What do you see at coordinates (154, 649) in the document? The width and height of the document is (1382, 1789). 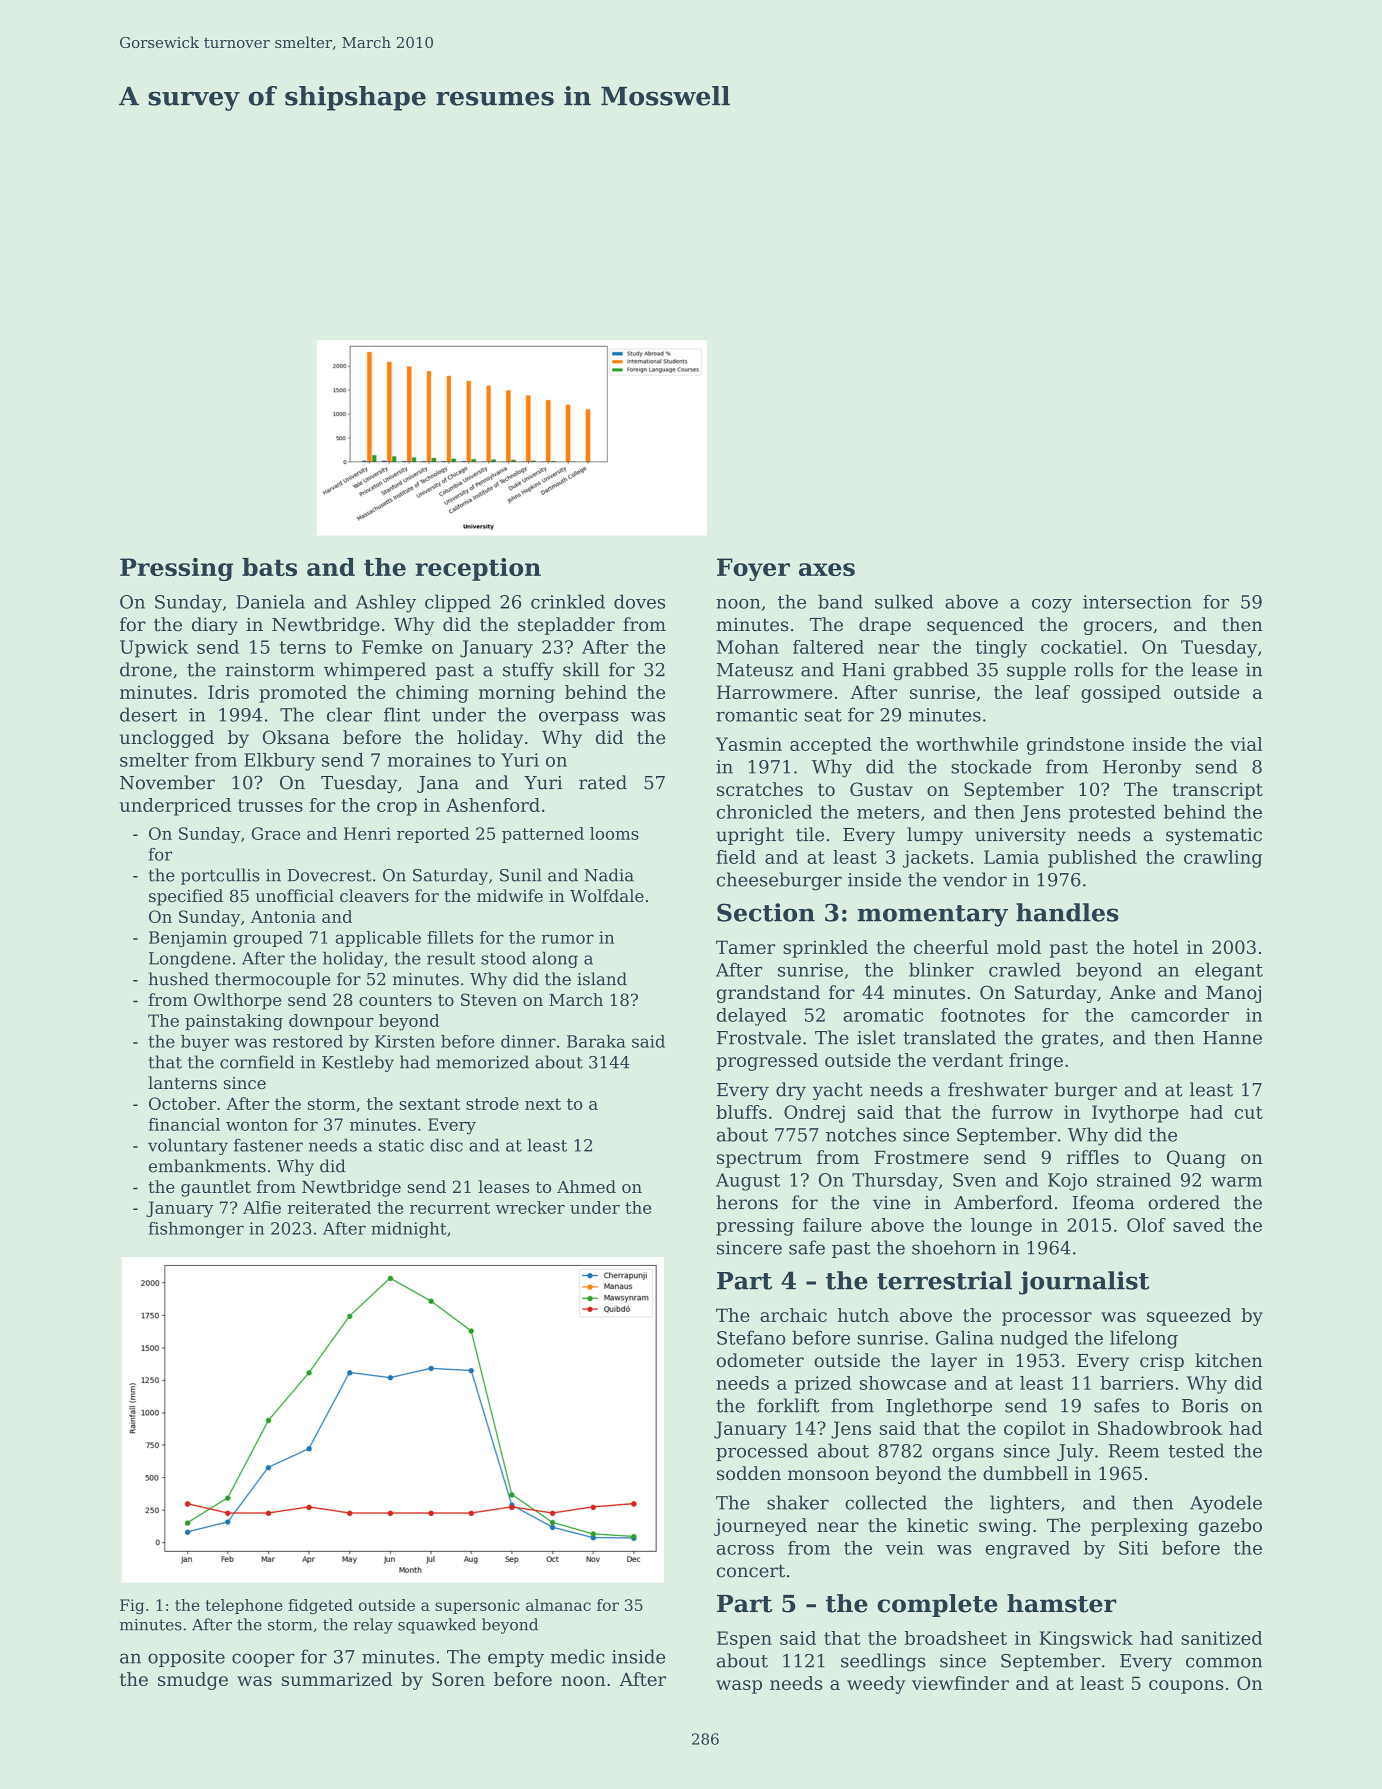 I see `Upwick` at bounding box center [154, 649].
